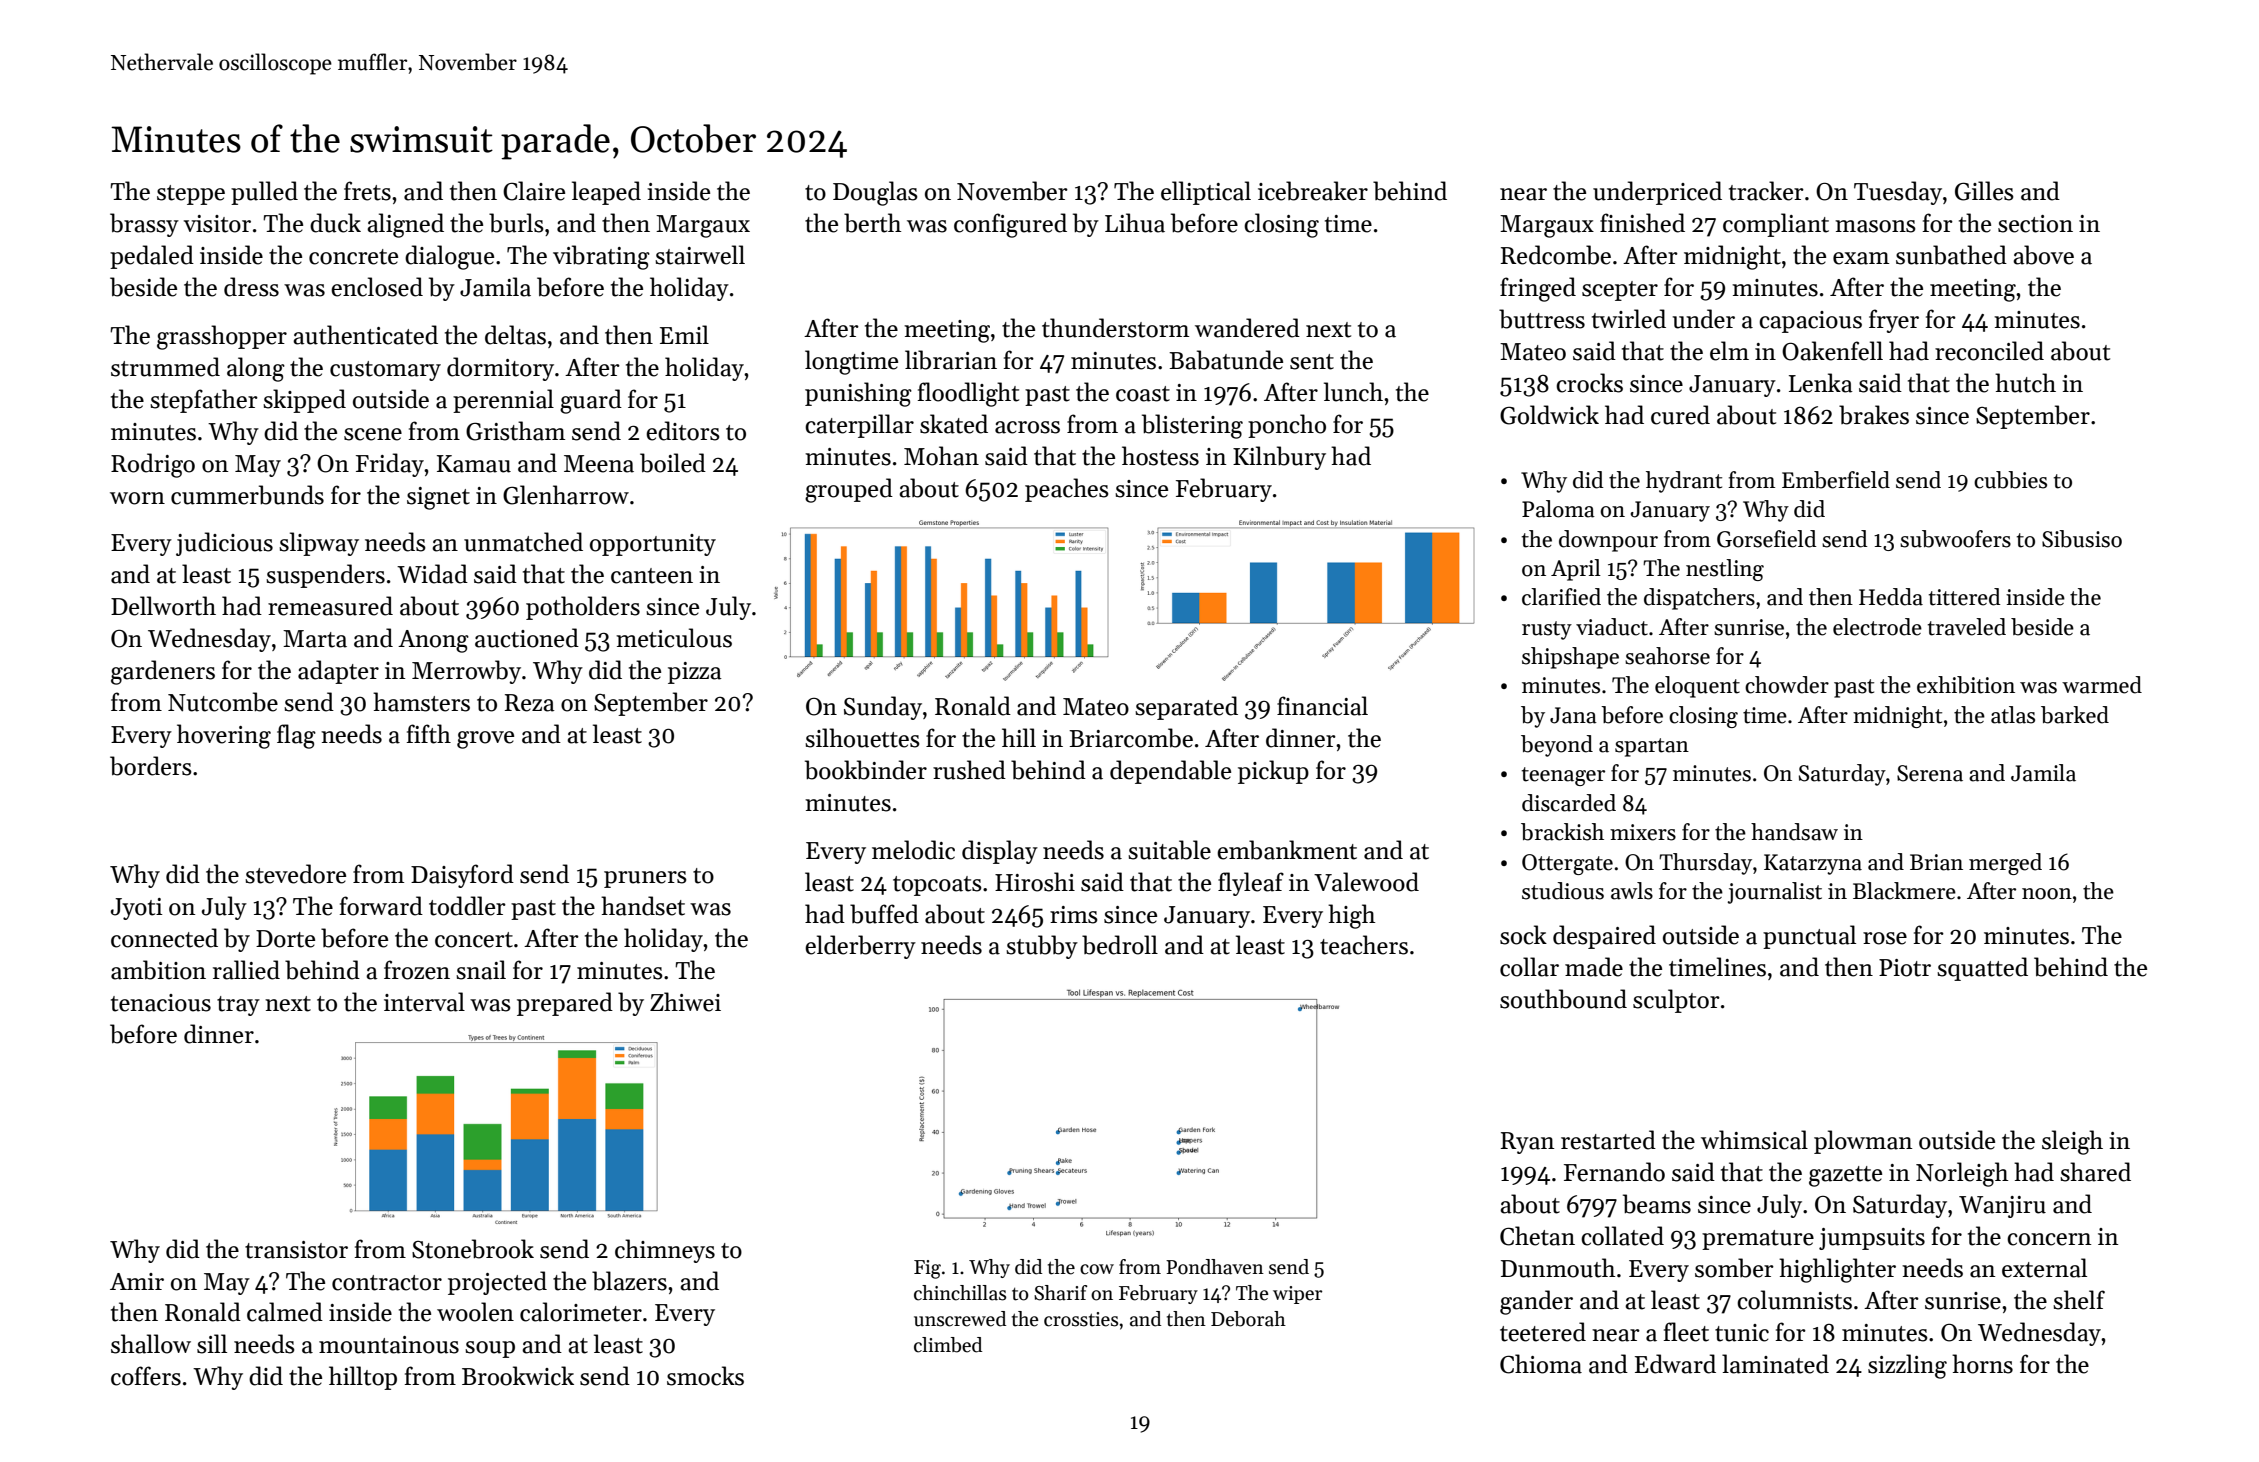 The height and width of the screenshot is (1462, 2259). What do you see at coordinates (665, 1251) in the screenshot?
I see `chimneys` at bounding box center [665, 1251].
